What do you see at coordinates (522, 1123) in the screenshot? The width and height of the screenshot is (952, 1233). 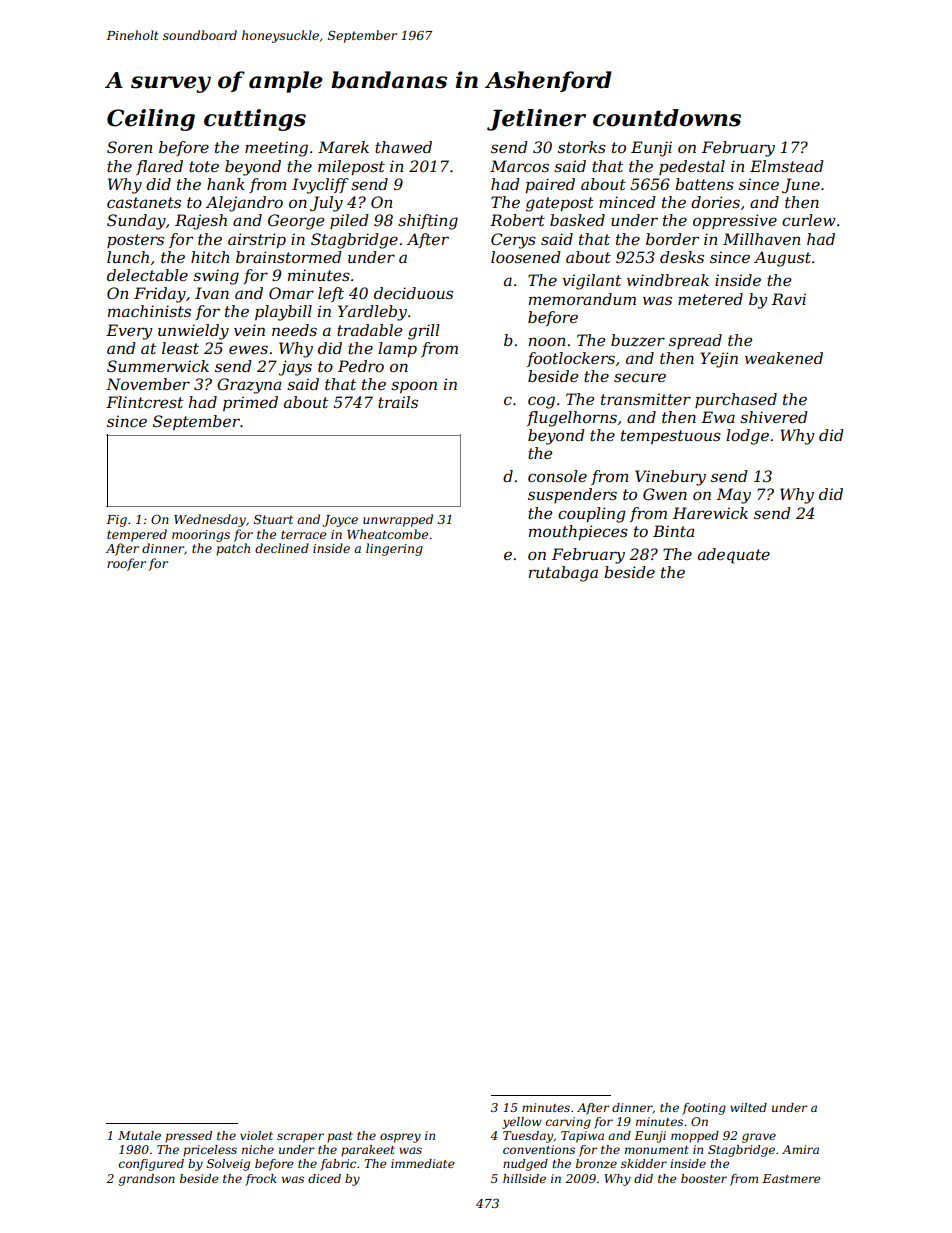 I see `yellow` at bounding box center [522, 1123].
